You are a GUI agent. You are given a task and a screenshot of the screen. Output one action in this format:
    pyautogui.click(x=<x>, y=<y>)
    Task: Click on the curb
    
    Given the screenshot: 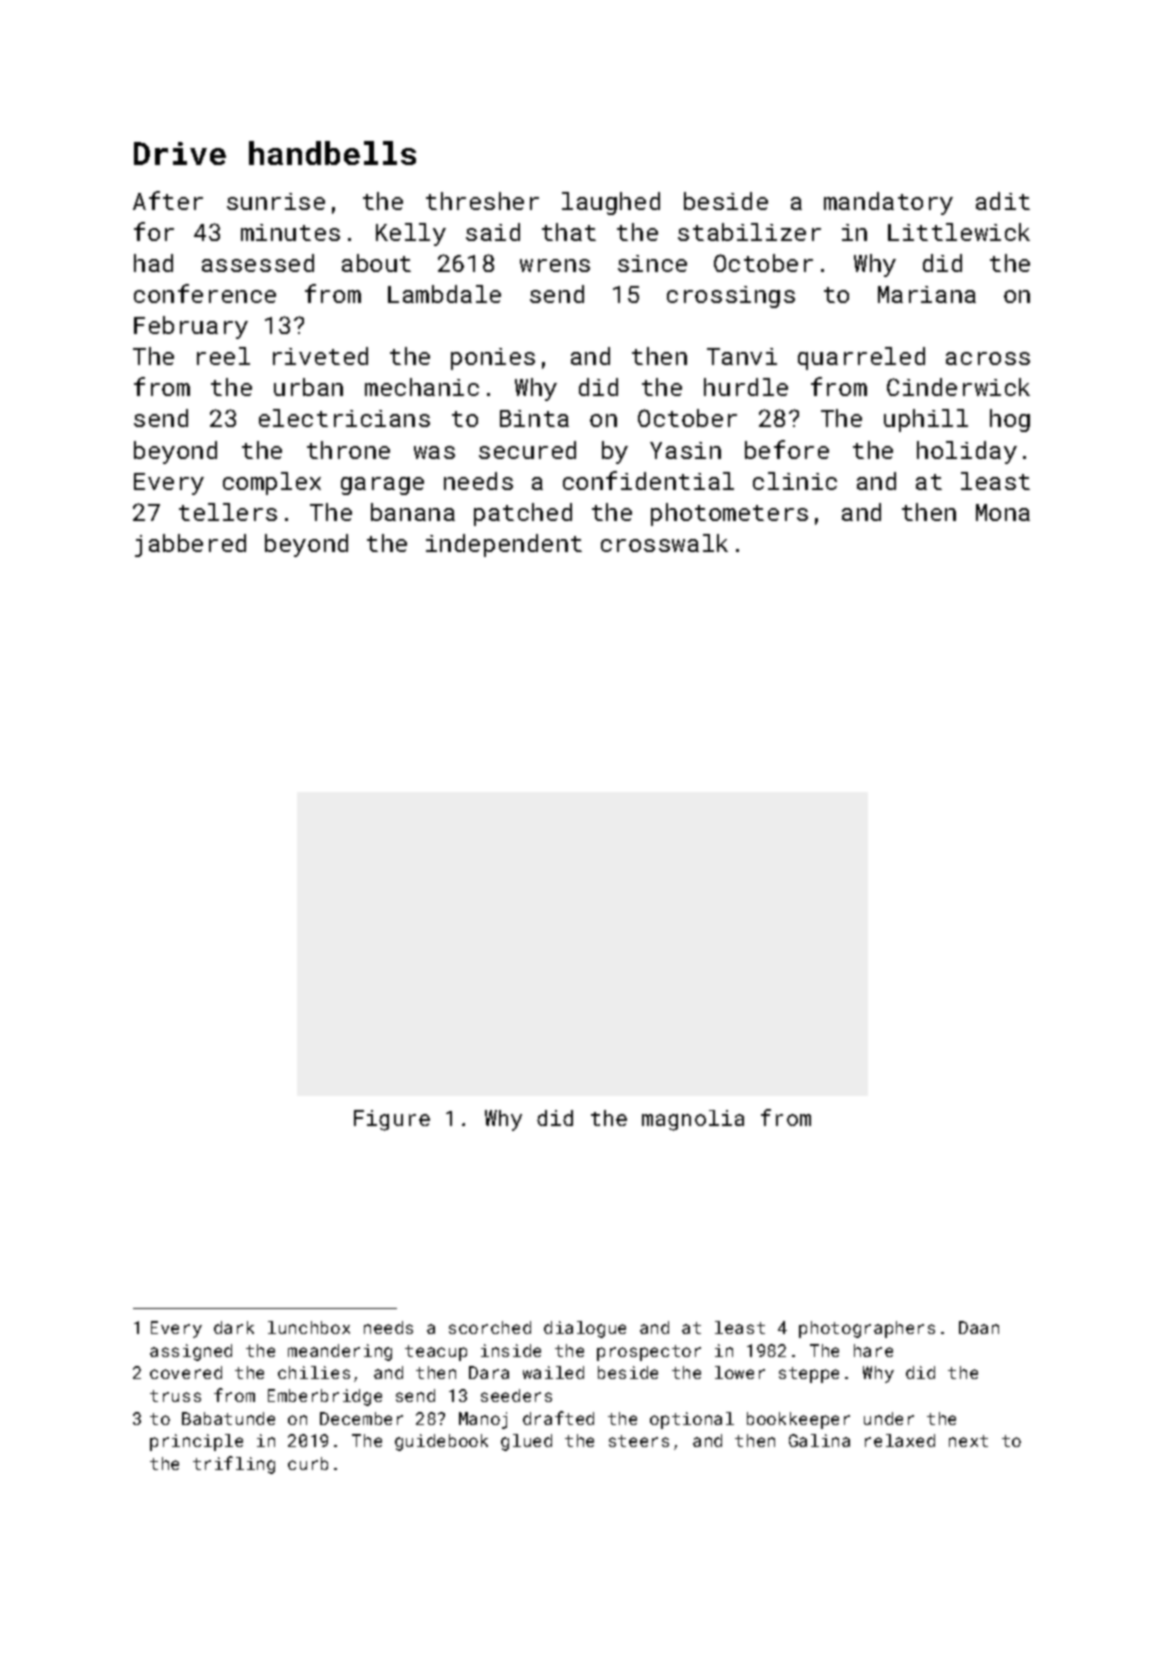 What is the action you would take?
    pyautogui.click(x=308, y=1463)
